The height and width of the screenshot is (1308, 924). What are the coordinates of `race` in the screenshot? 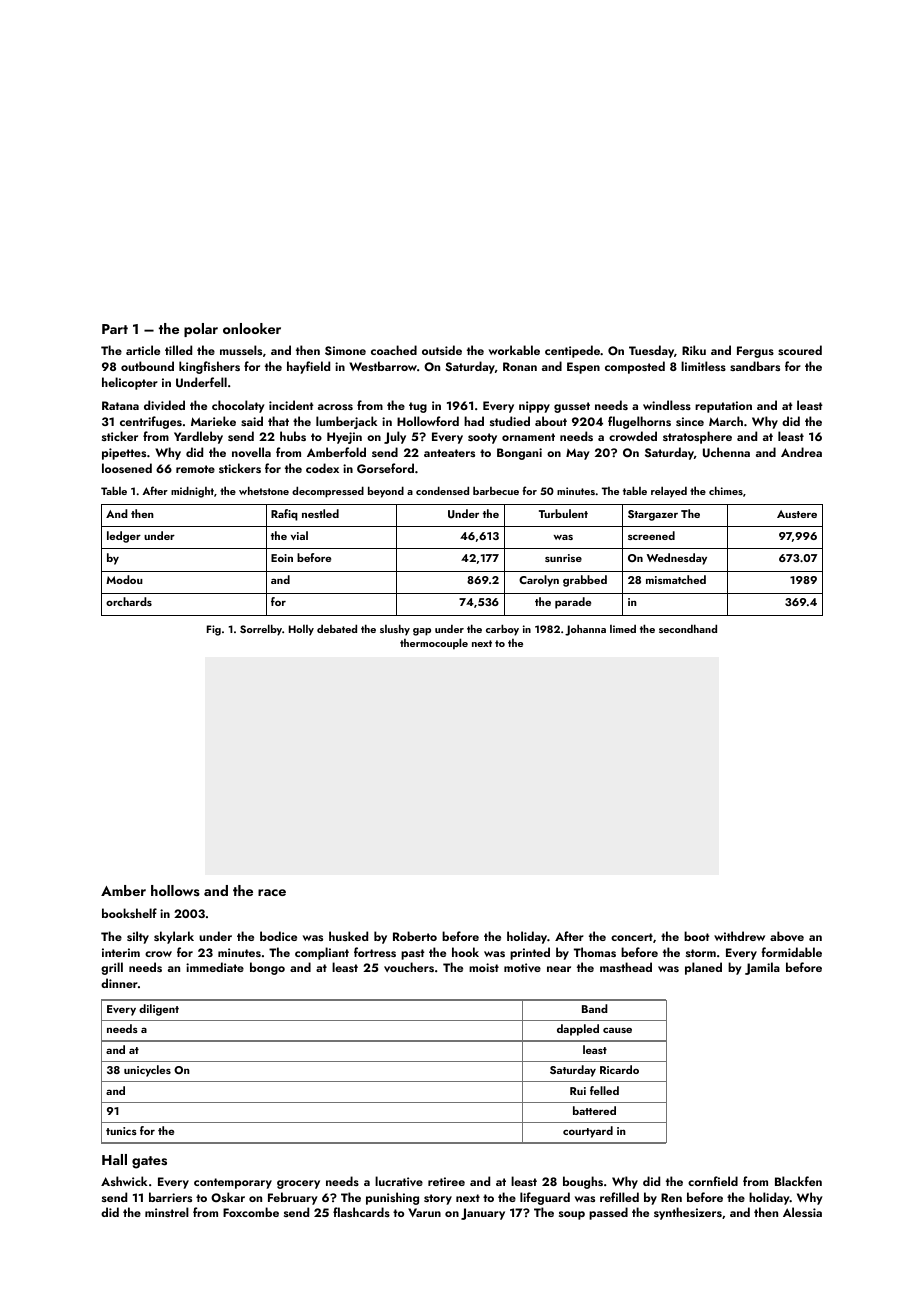 It's located at (272, 892).
